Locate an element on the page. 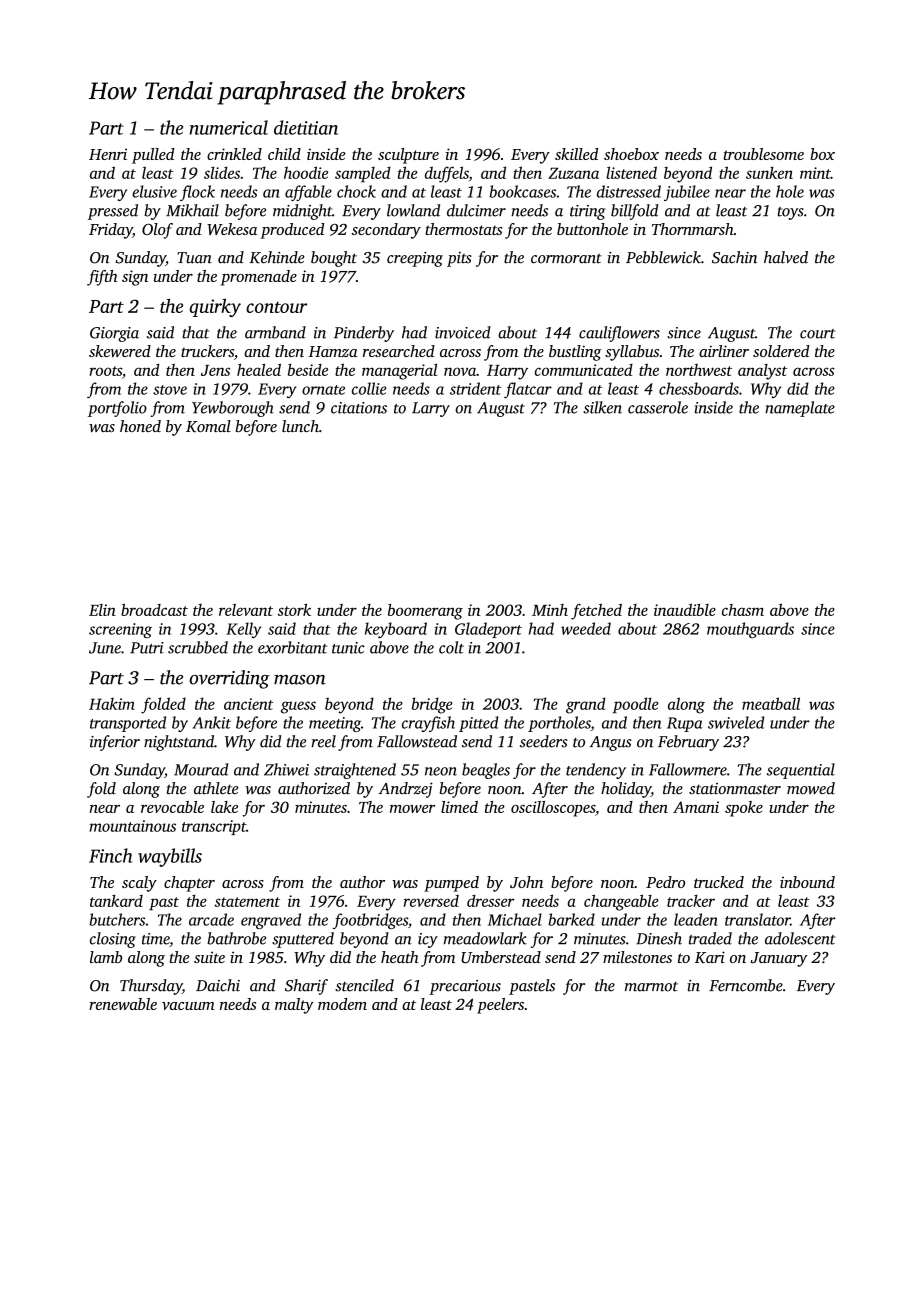 The width and height of the image is (924, 1308). mountainous is located at coordinates (133, 826).
